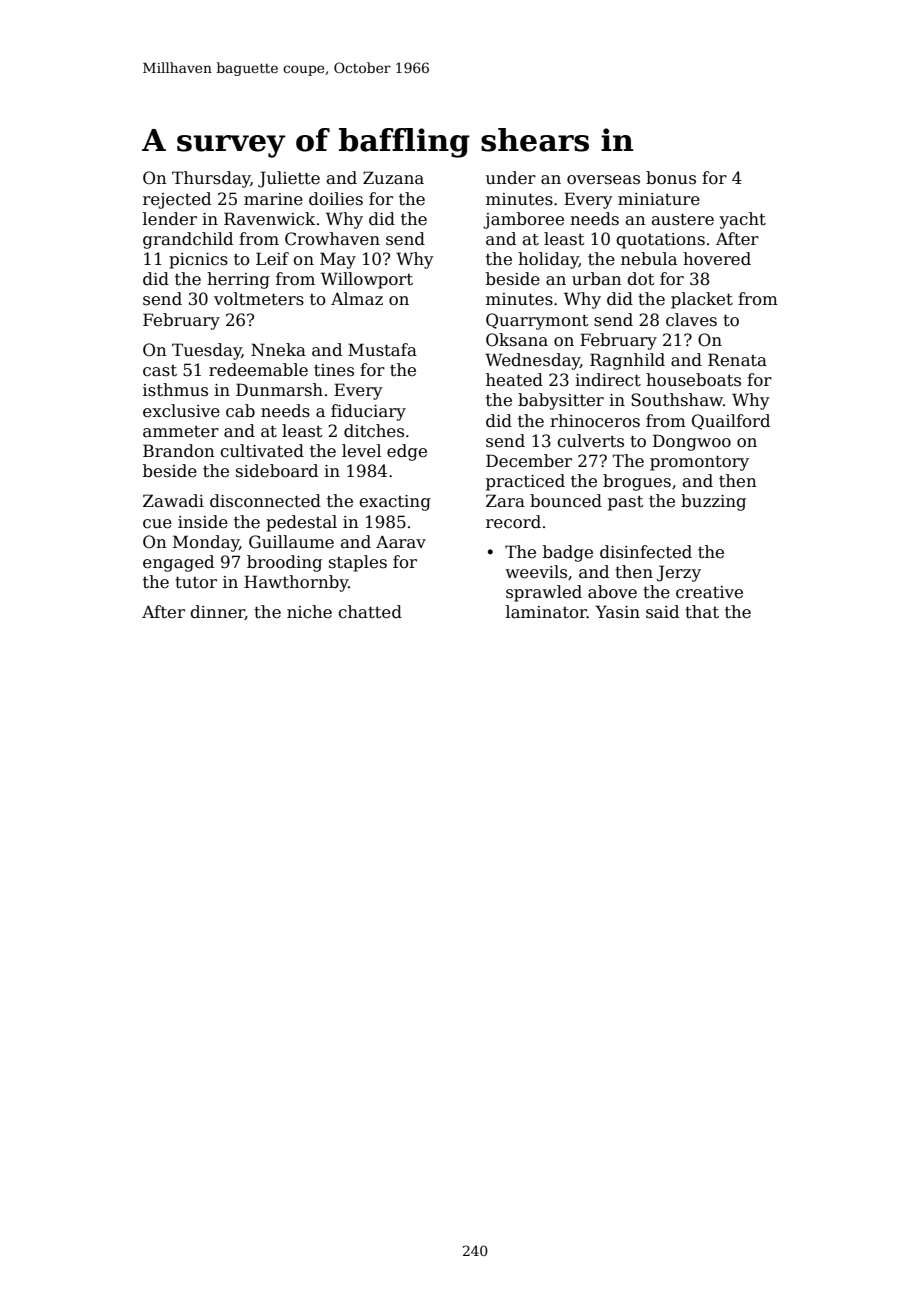 The image size is (924, 1314). I want to click on engaged, so click(178, 563).
